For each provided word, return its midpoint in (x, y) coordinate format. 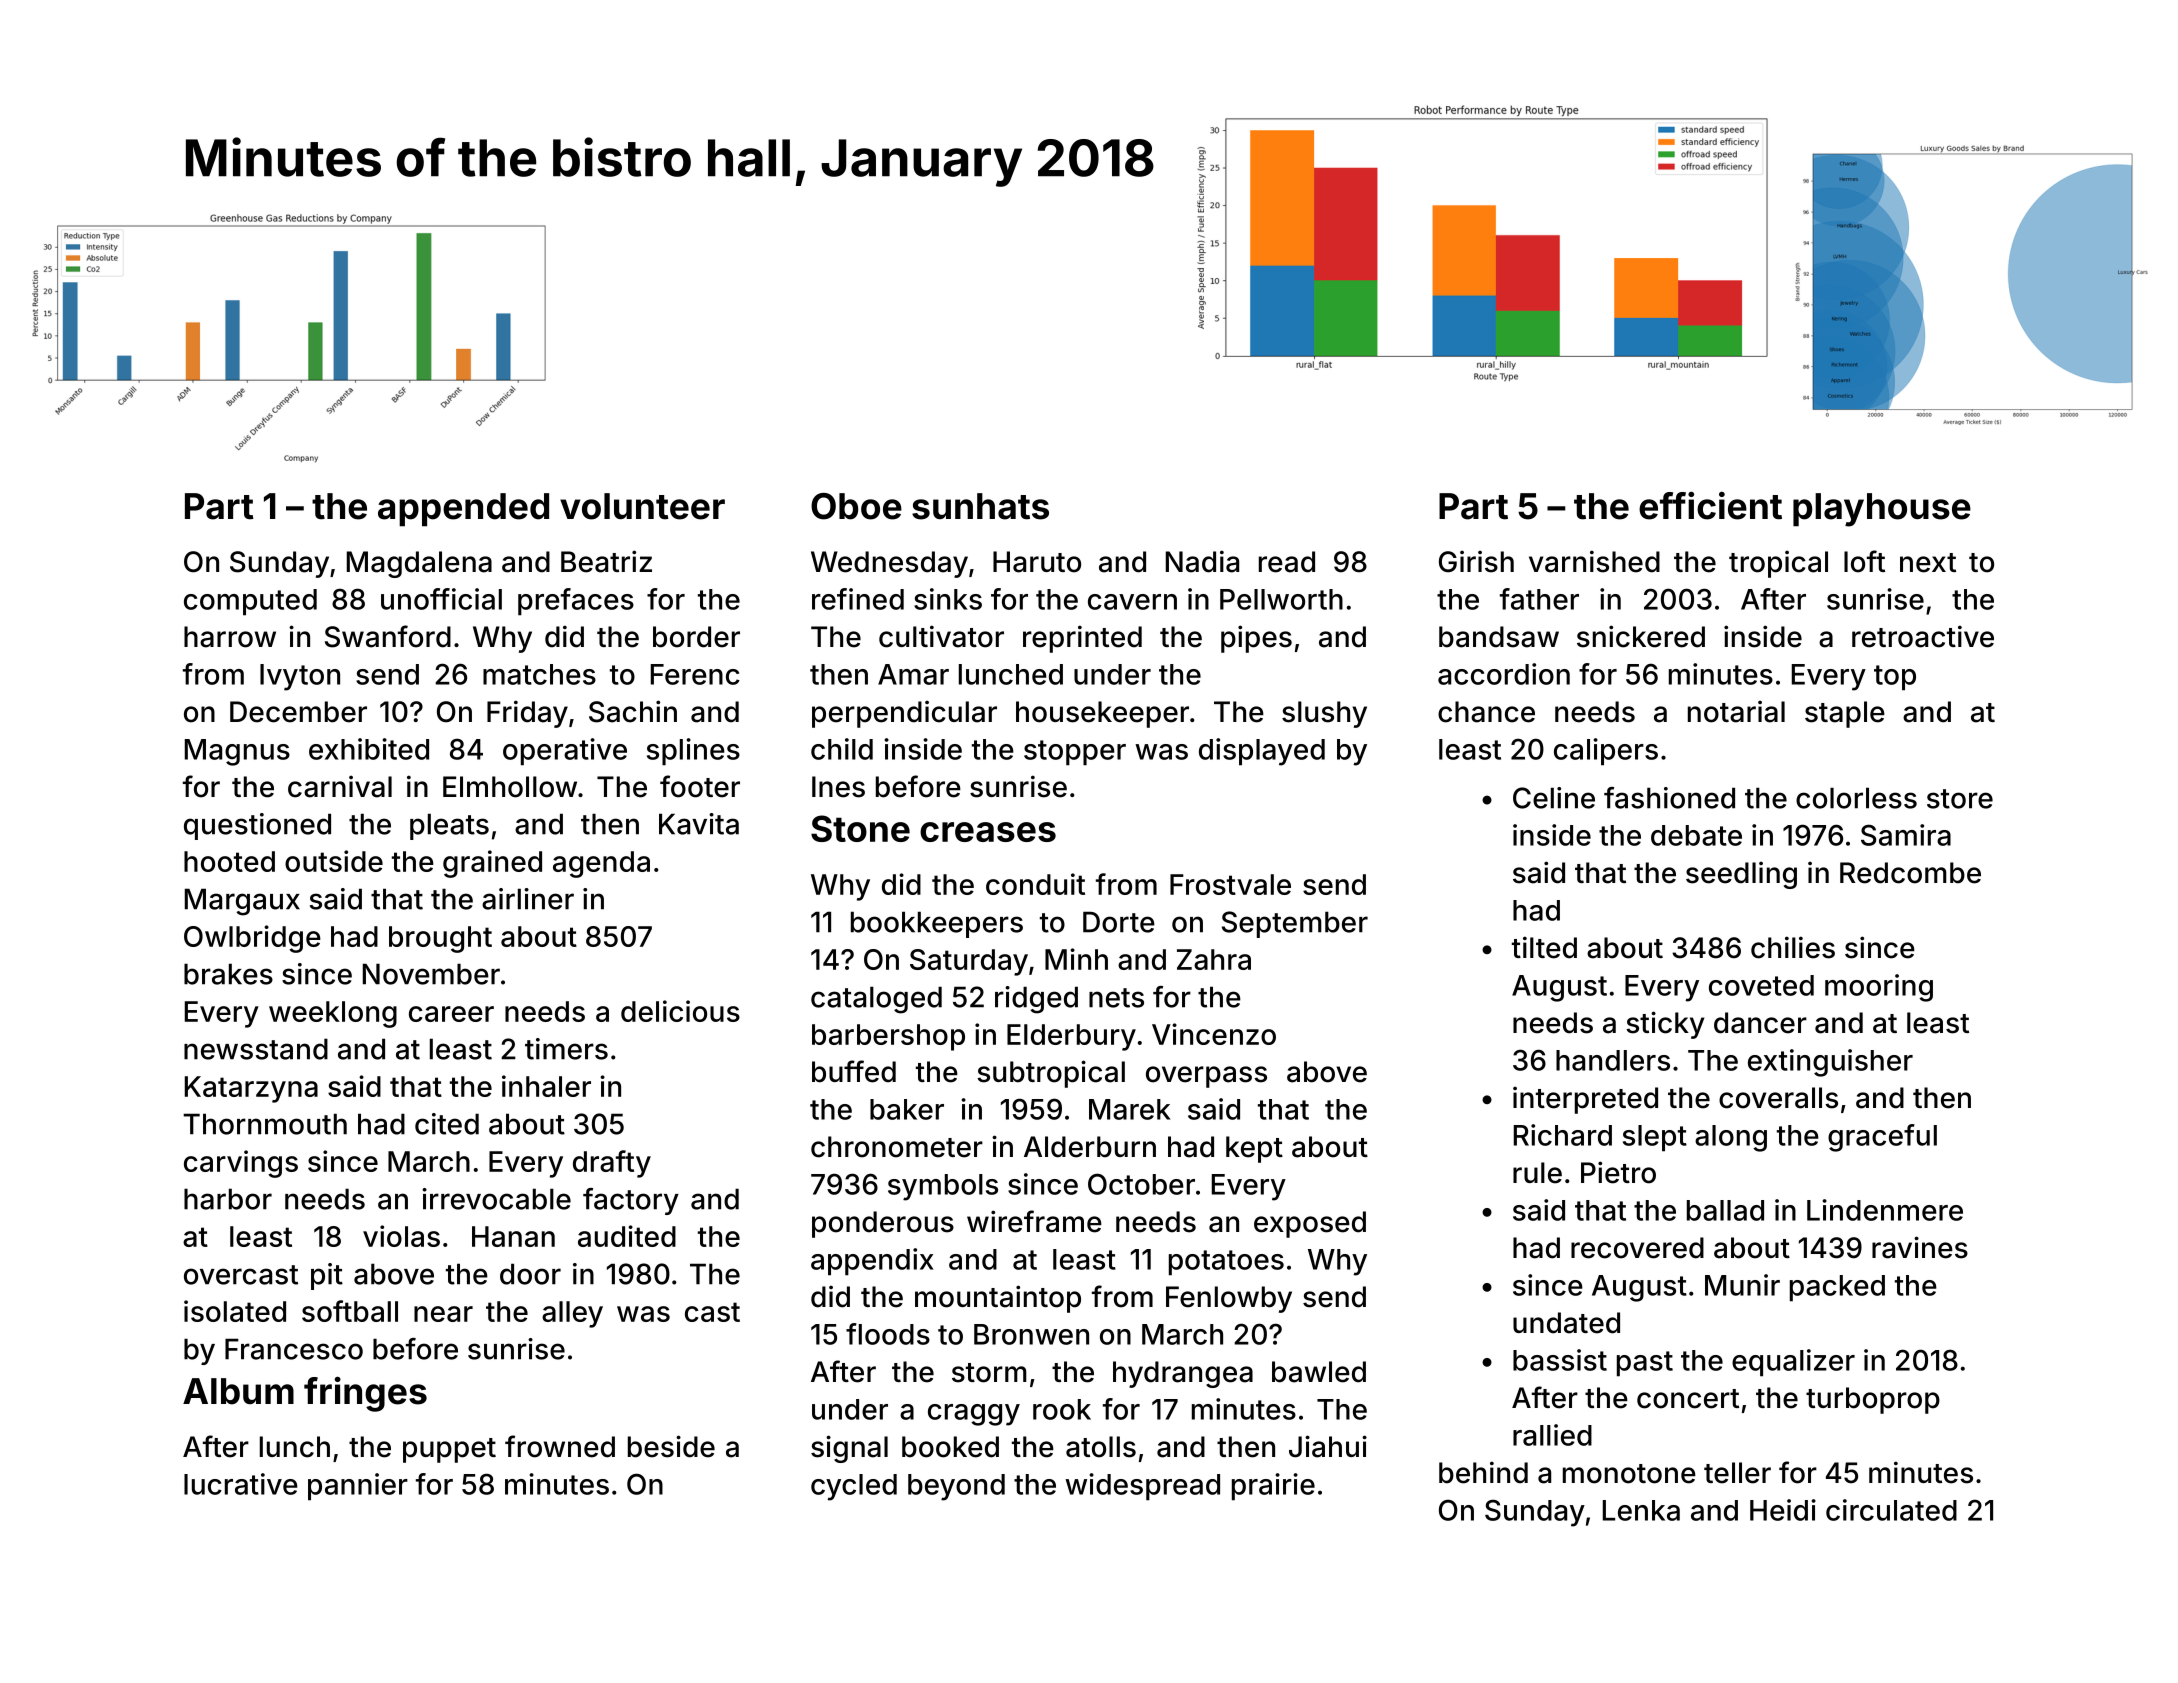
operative (565, 752)
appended (463, 510)
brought (440, 939)
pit (327, 1276)
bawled (1319, 1372)
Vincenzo (1214, 1034)
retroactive (1923, 636)
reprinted (1082, 639)
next (1928, 563)
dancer (1760, 1023)
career (451, 1014)
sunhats (980, 506)
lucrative (241, 1484)
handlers (1613, 1060)
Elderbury (1071, 1037)
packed (1837, 1288)
